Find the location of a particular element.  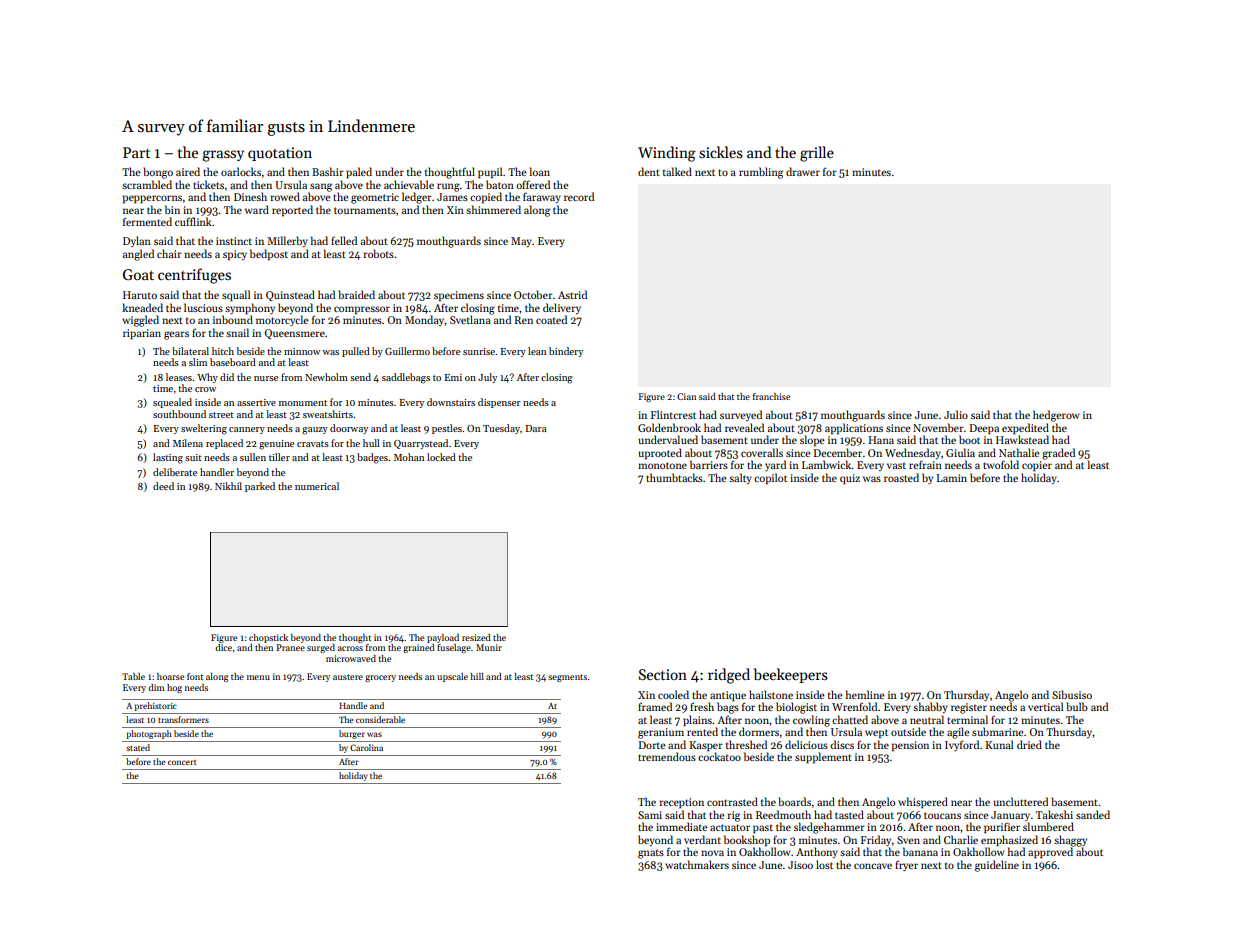

hedgerow is located at coordinates (1056, 416).
